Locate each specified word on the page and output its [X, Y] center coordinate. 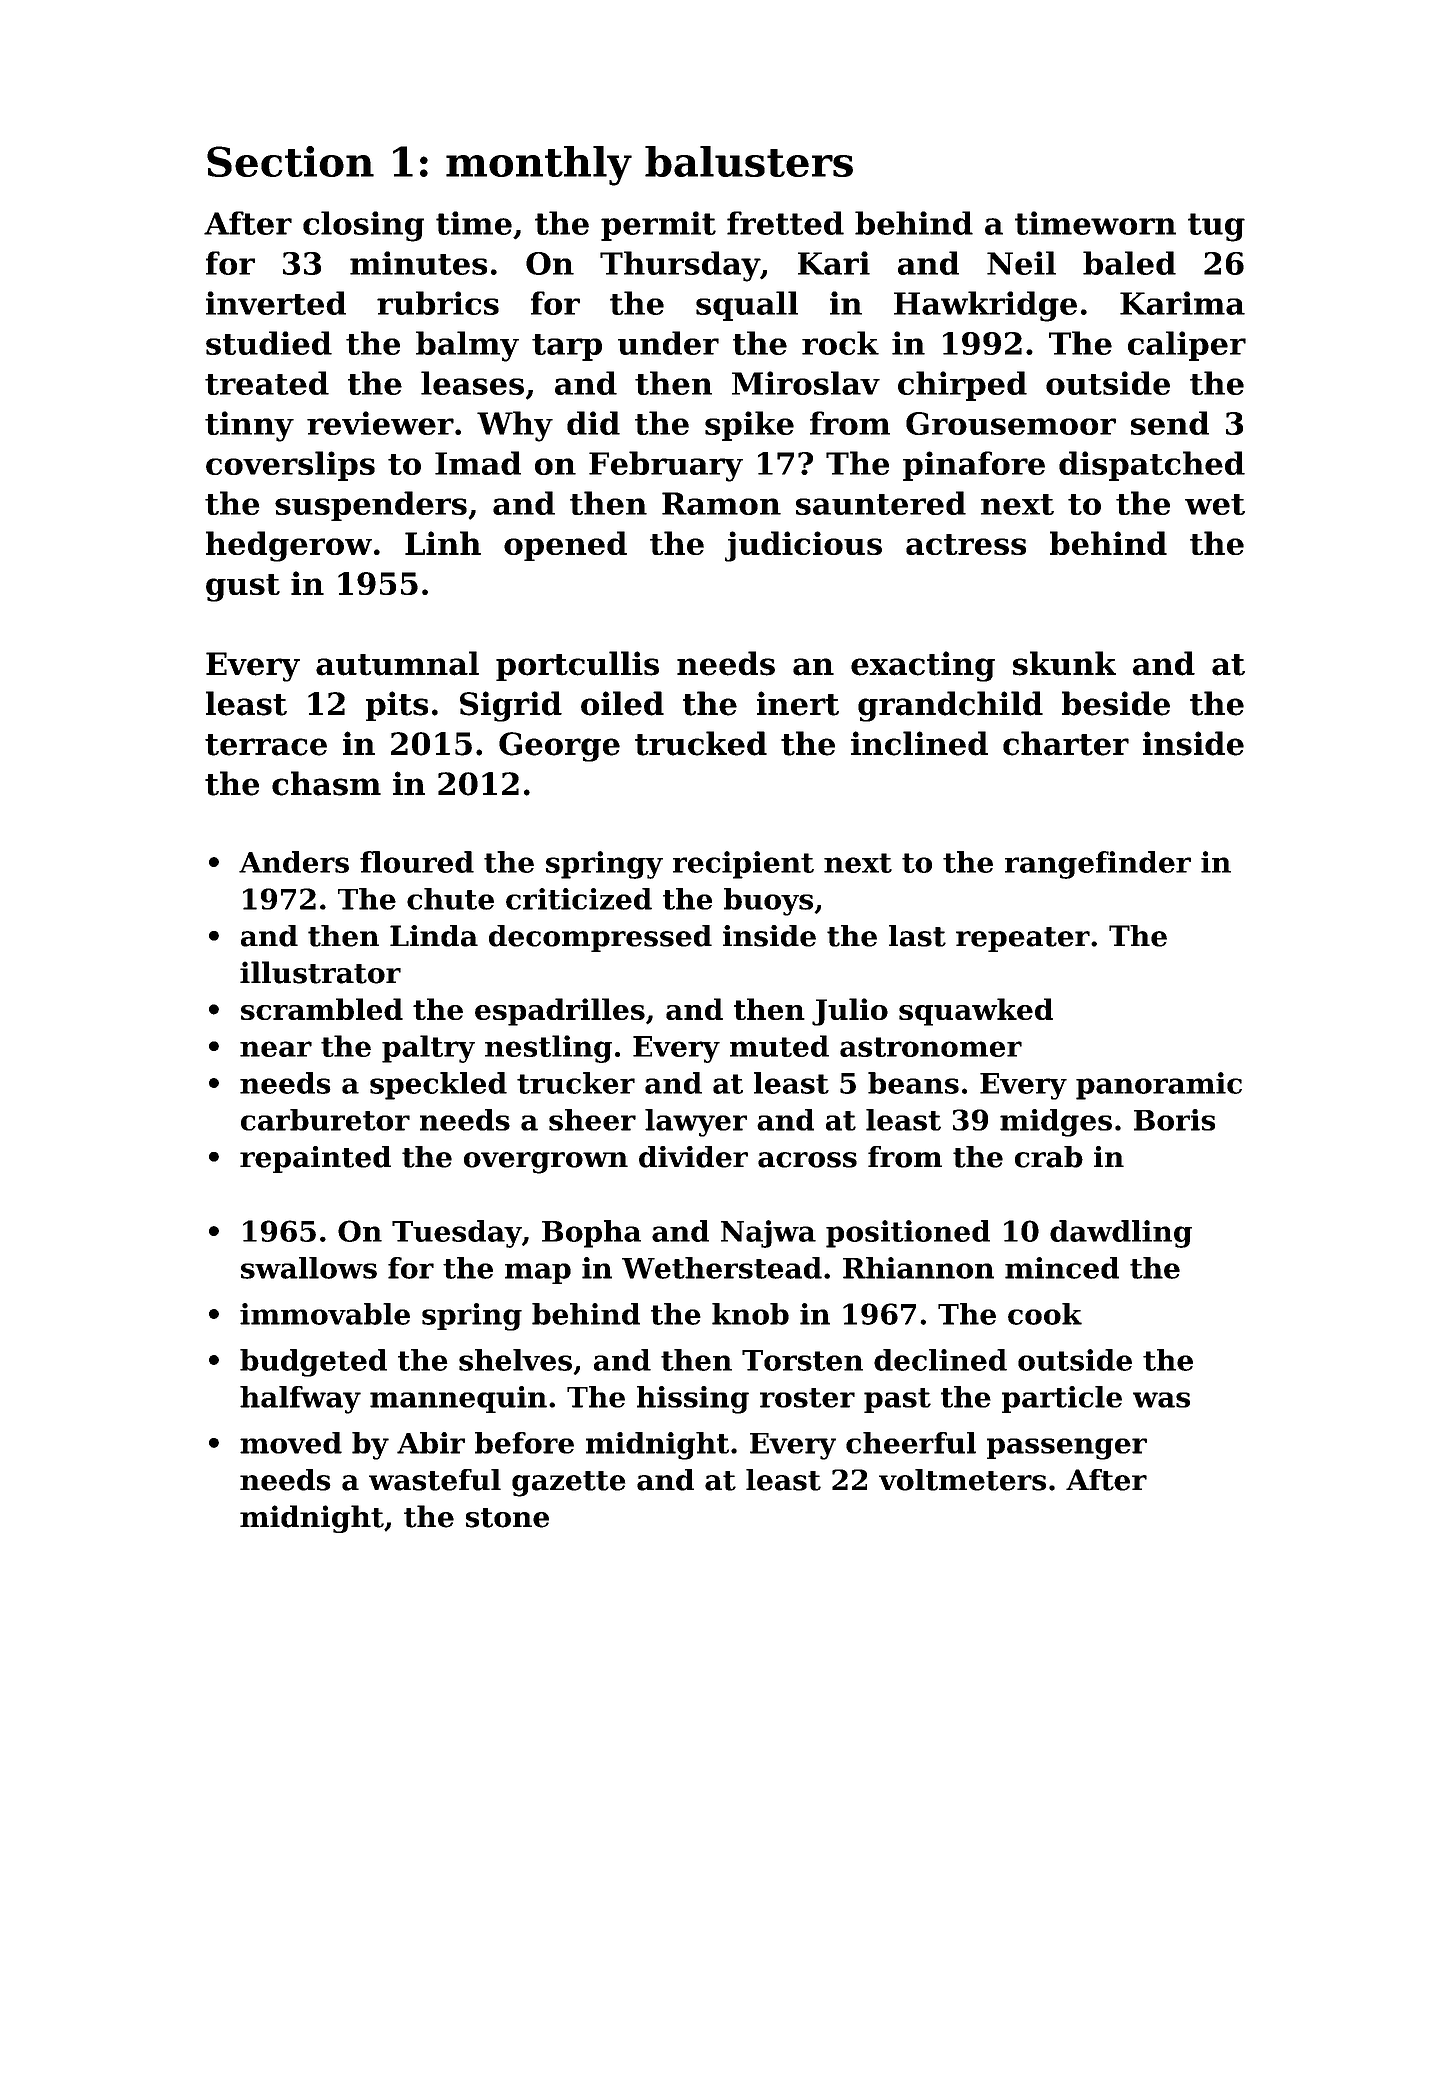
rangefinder [1098, 865]
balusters [749, 161]
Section [290, 161]
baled [1129, 263]
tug [1216, 227]
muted [779, 1046]
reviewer [380, 423]
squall [747, 306]
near [276, 1049]
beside [1116, 703]
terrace [266, 745]
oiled [622, 703]
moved [291, 1443]
